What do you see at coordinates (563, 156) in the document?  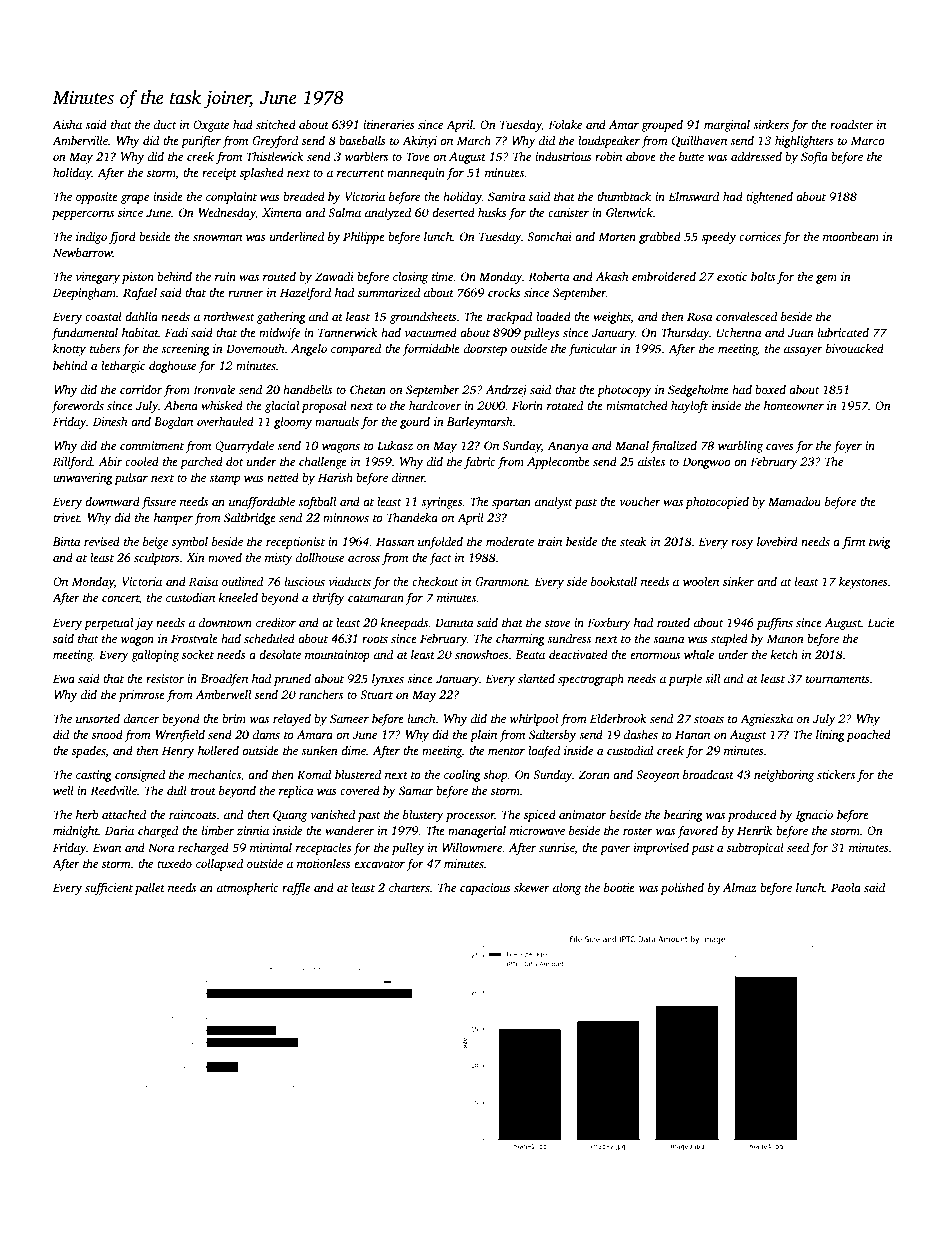 I see `industrious` at bounding box center [563, 156].
